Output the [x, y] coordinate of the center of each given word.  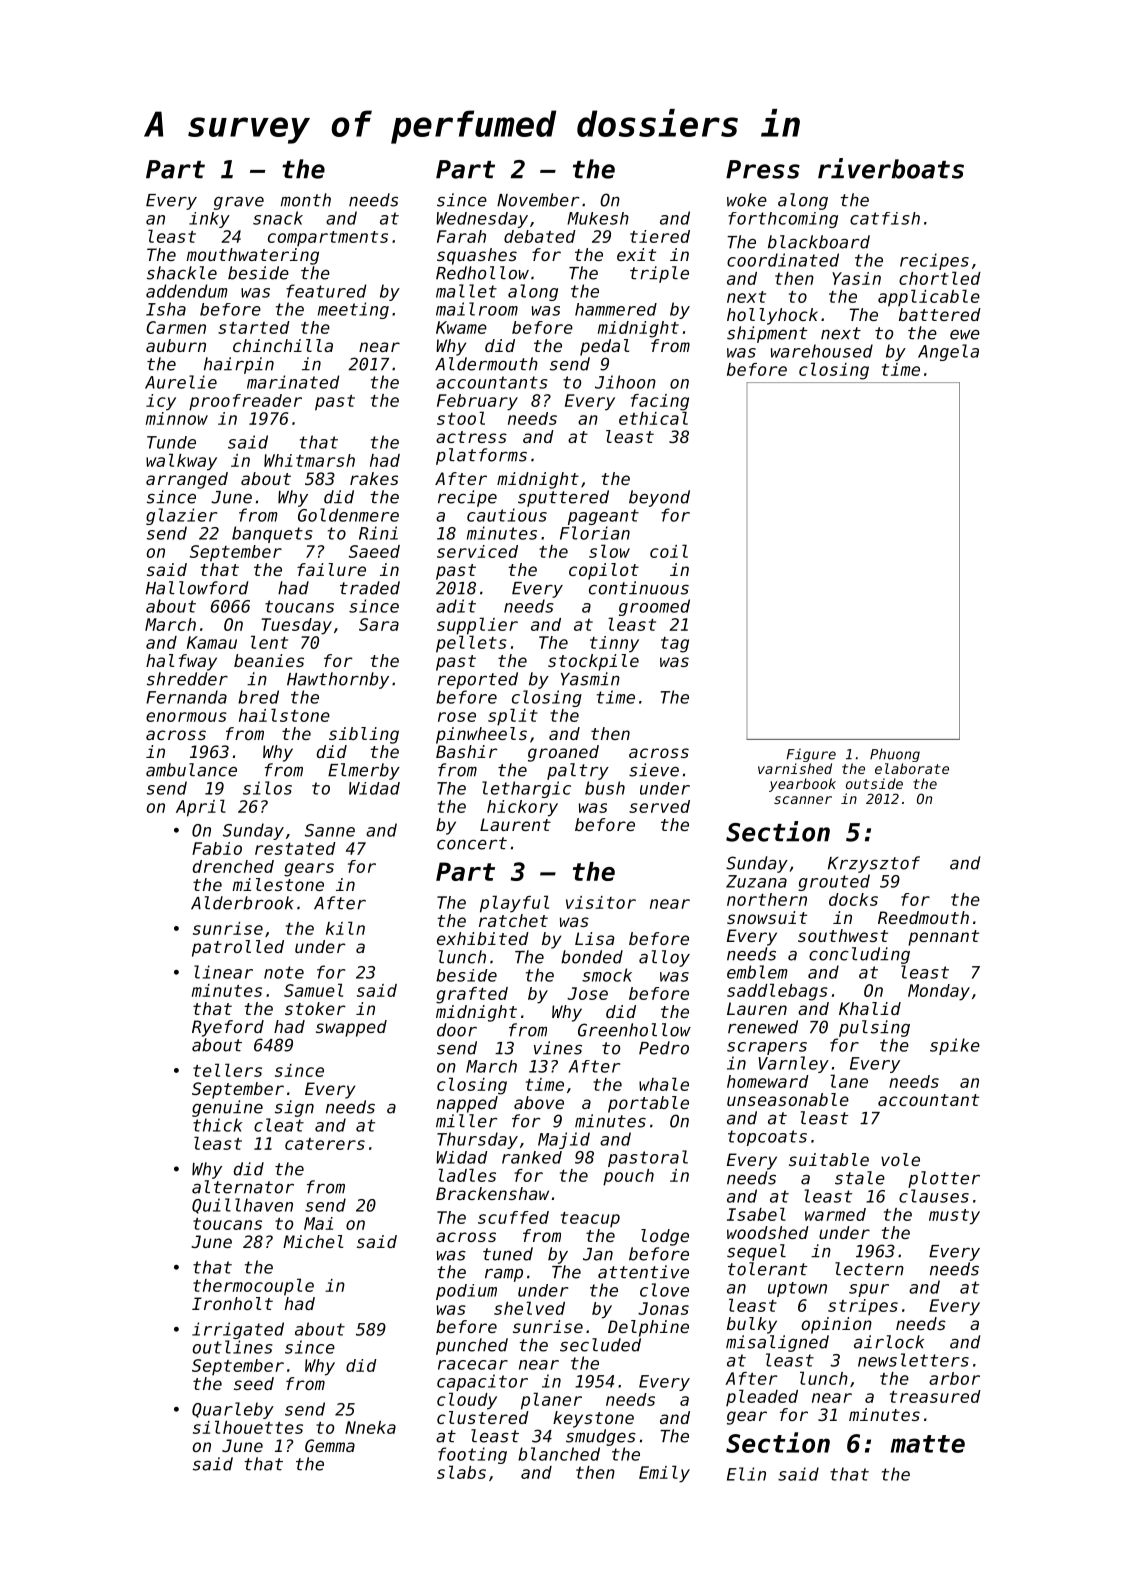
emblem [757, 972]
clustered [483, 1417]
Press [763, 169]
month [306, 200]
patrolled [238, 948]
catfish [885, 218]
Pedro [664, 1048]
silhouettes [248, 1427]
